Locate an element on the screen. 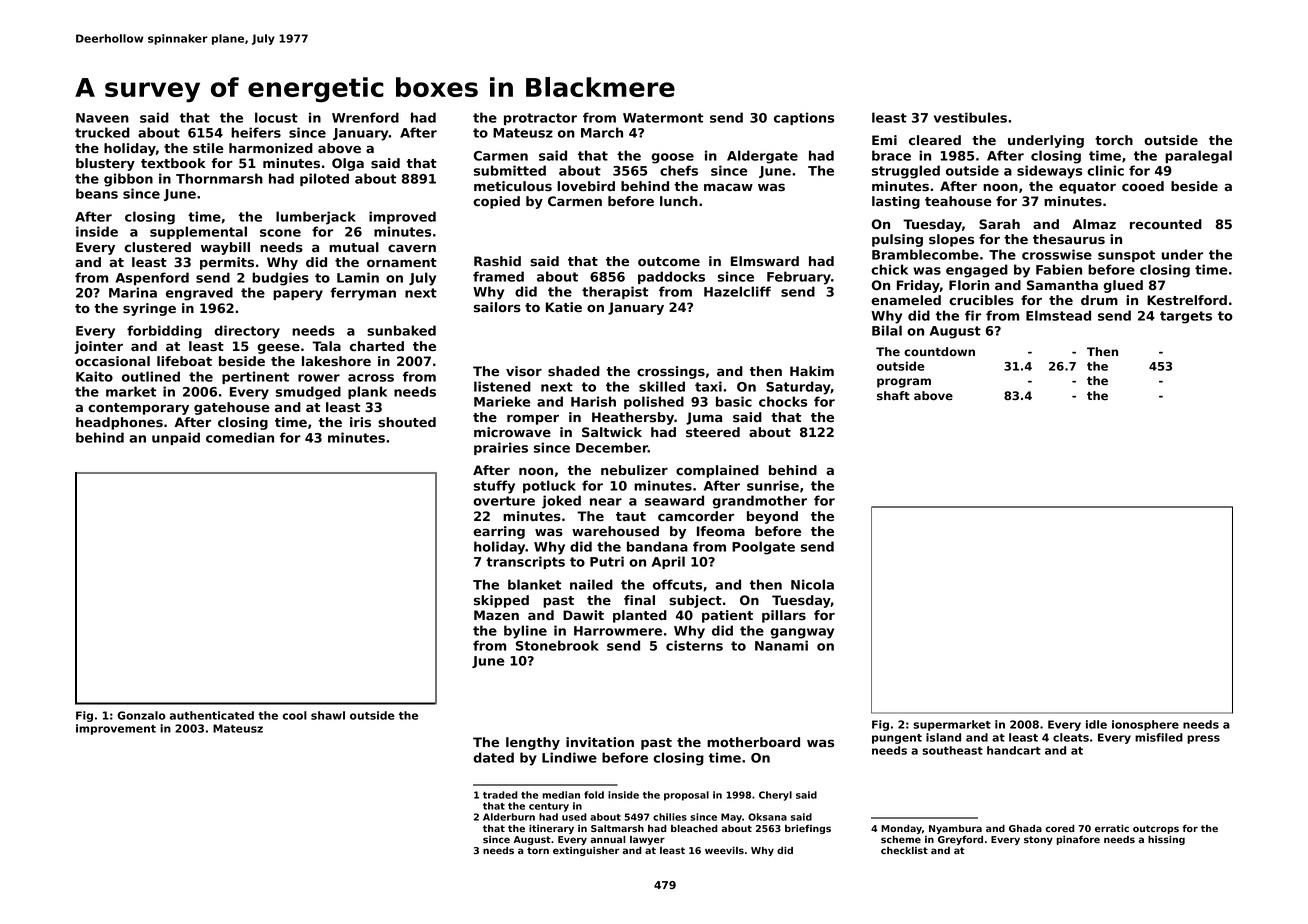  goose is located at coordinates (672, 158).
